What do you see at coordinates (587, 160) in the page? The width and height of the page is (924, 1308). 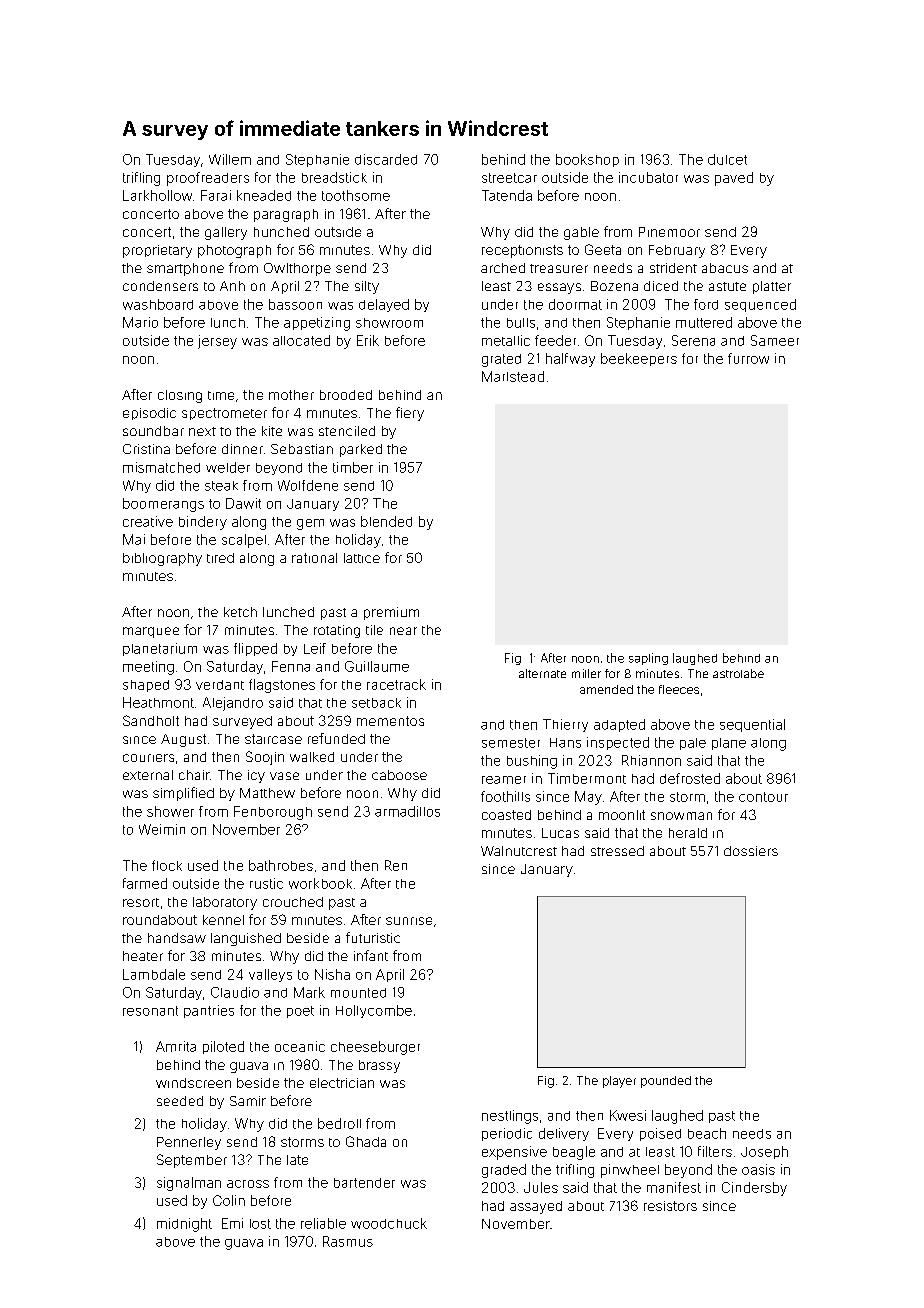 I see `bookshop` at bounding box center [587, 160].
